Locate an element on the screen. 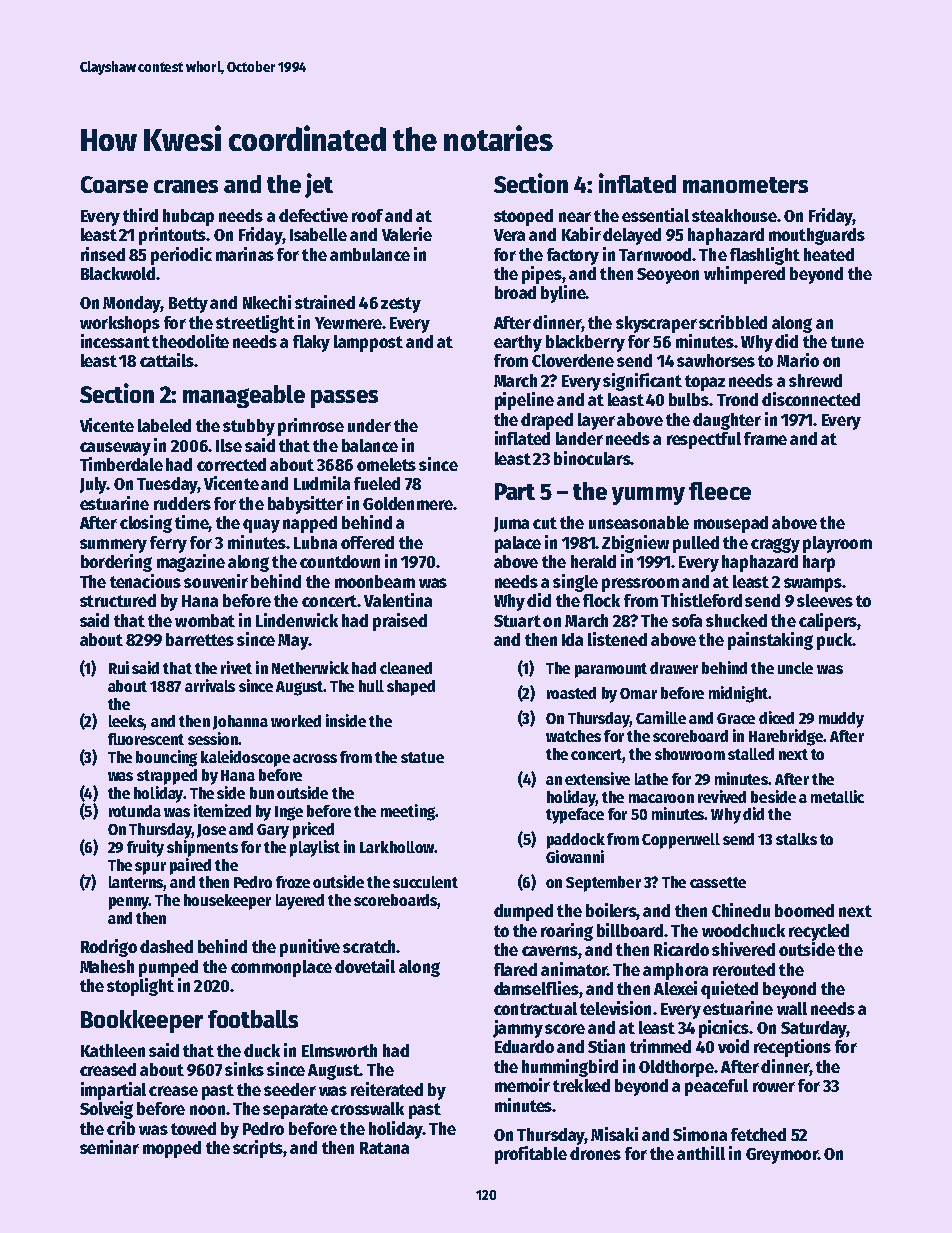 The height and width of the screenshot is (1233, 952). rotunda is located at coordinates (135, 811).
